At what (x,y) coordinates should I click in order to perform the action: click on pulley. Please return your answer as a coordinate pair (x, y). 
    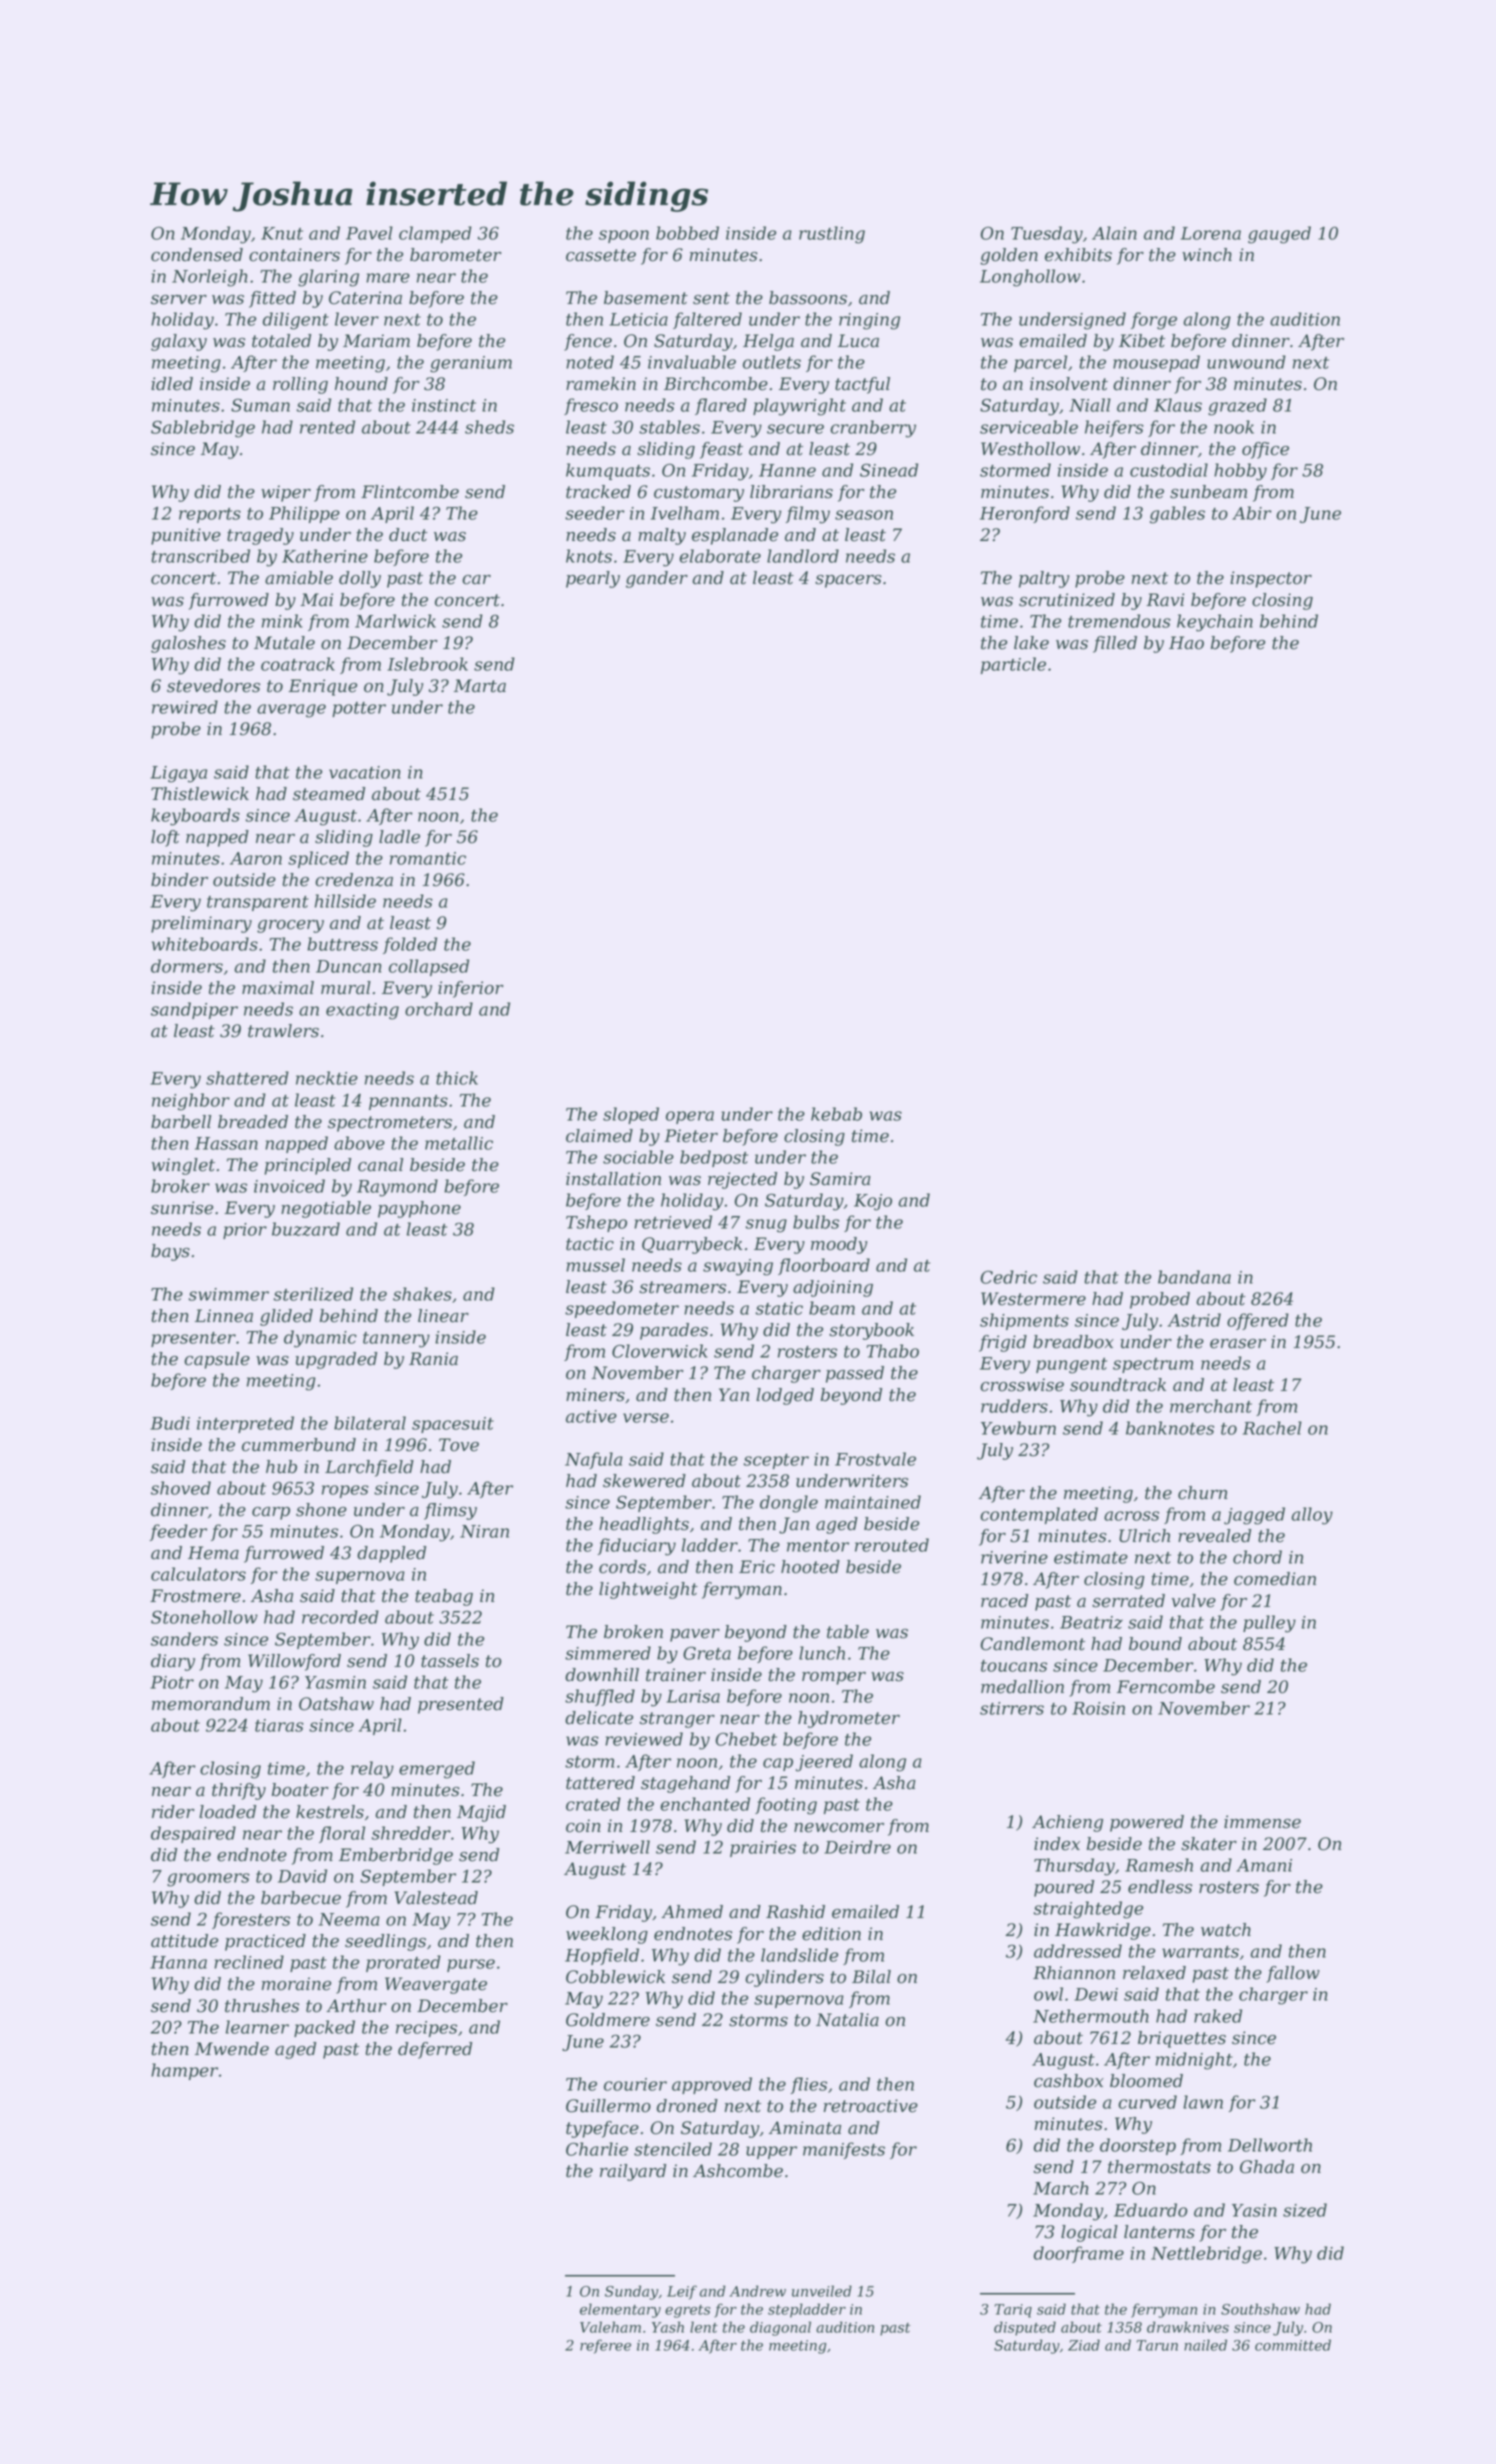
    Looking at the image, I should click on (1269, 1624).
